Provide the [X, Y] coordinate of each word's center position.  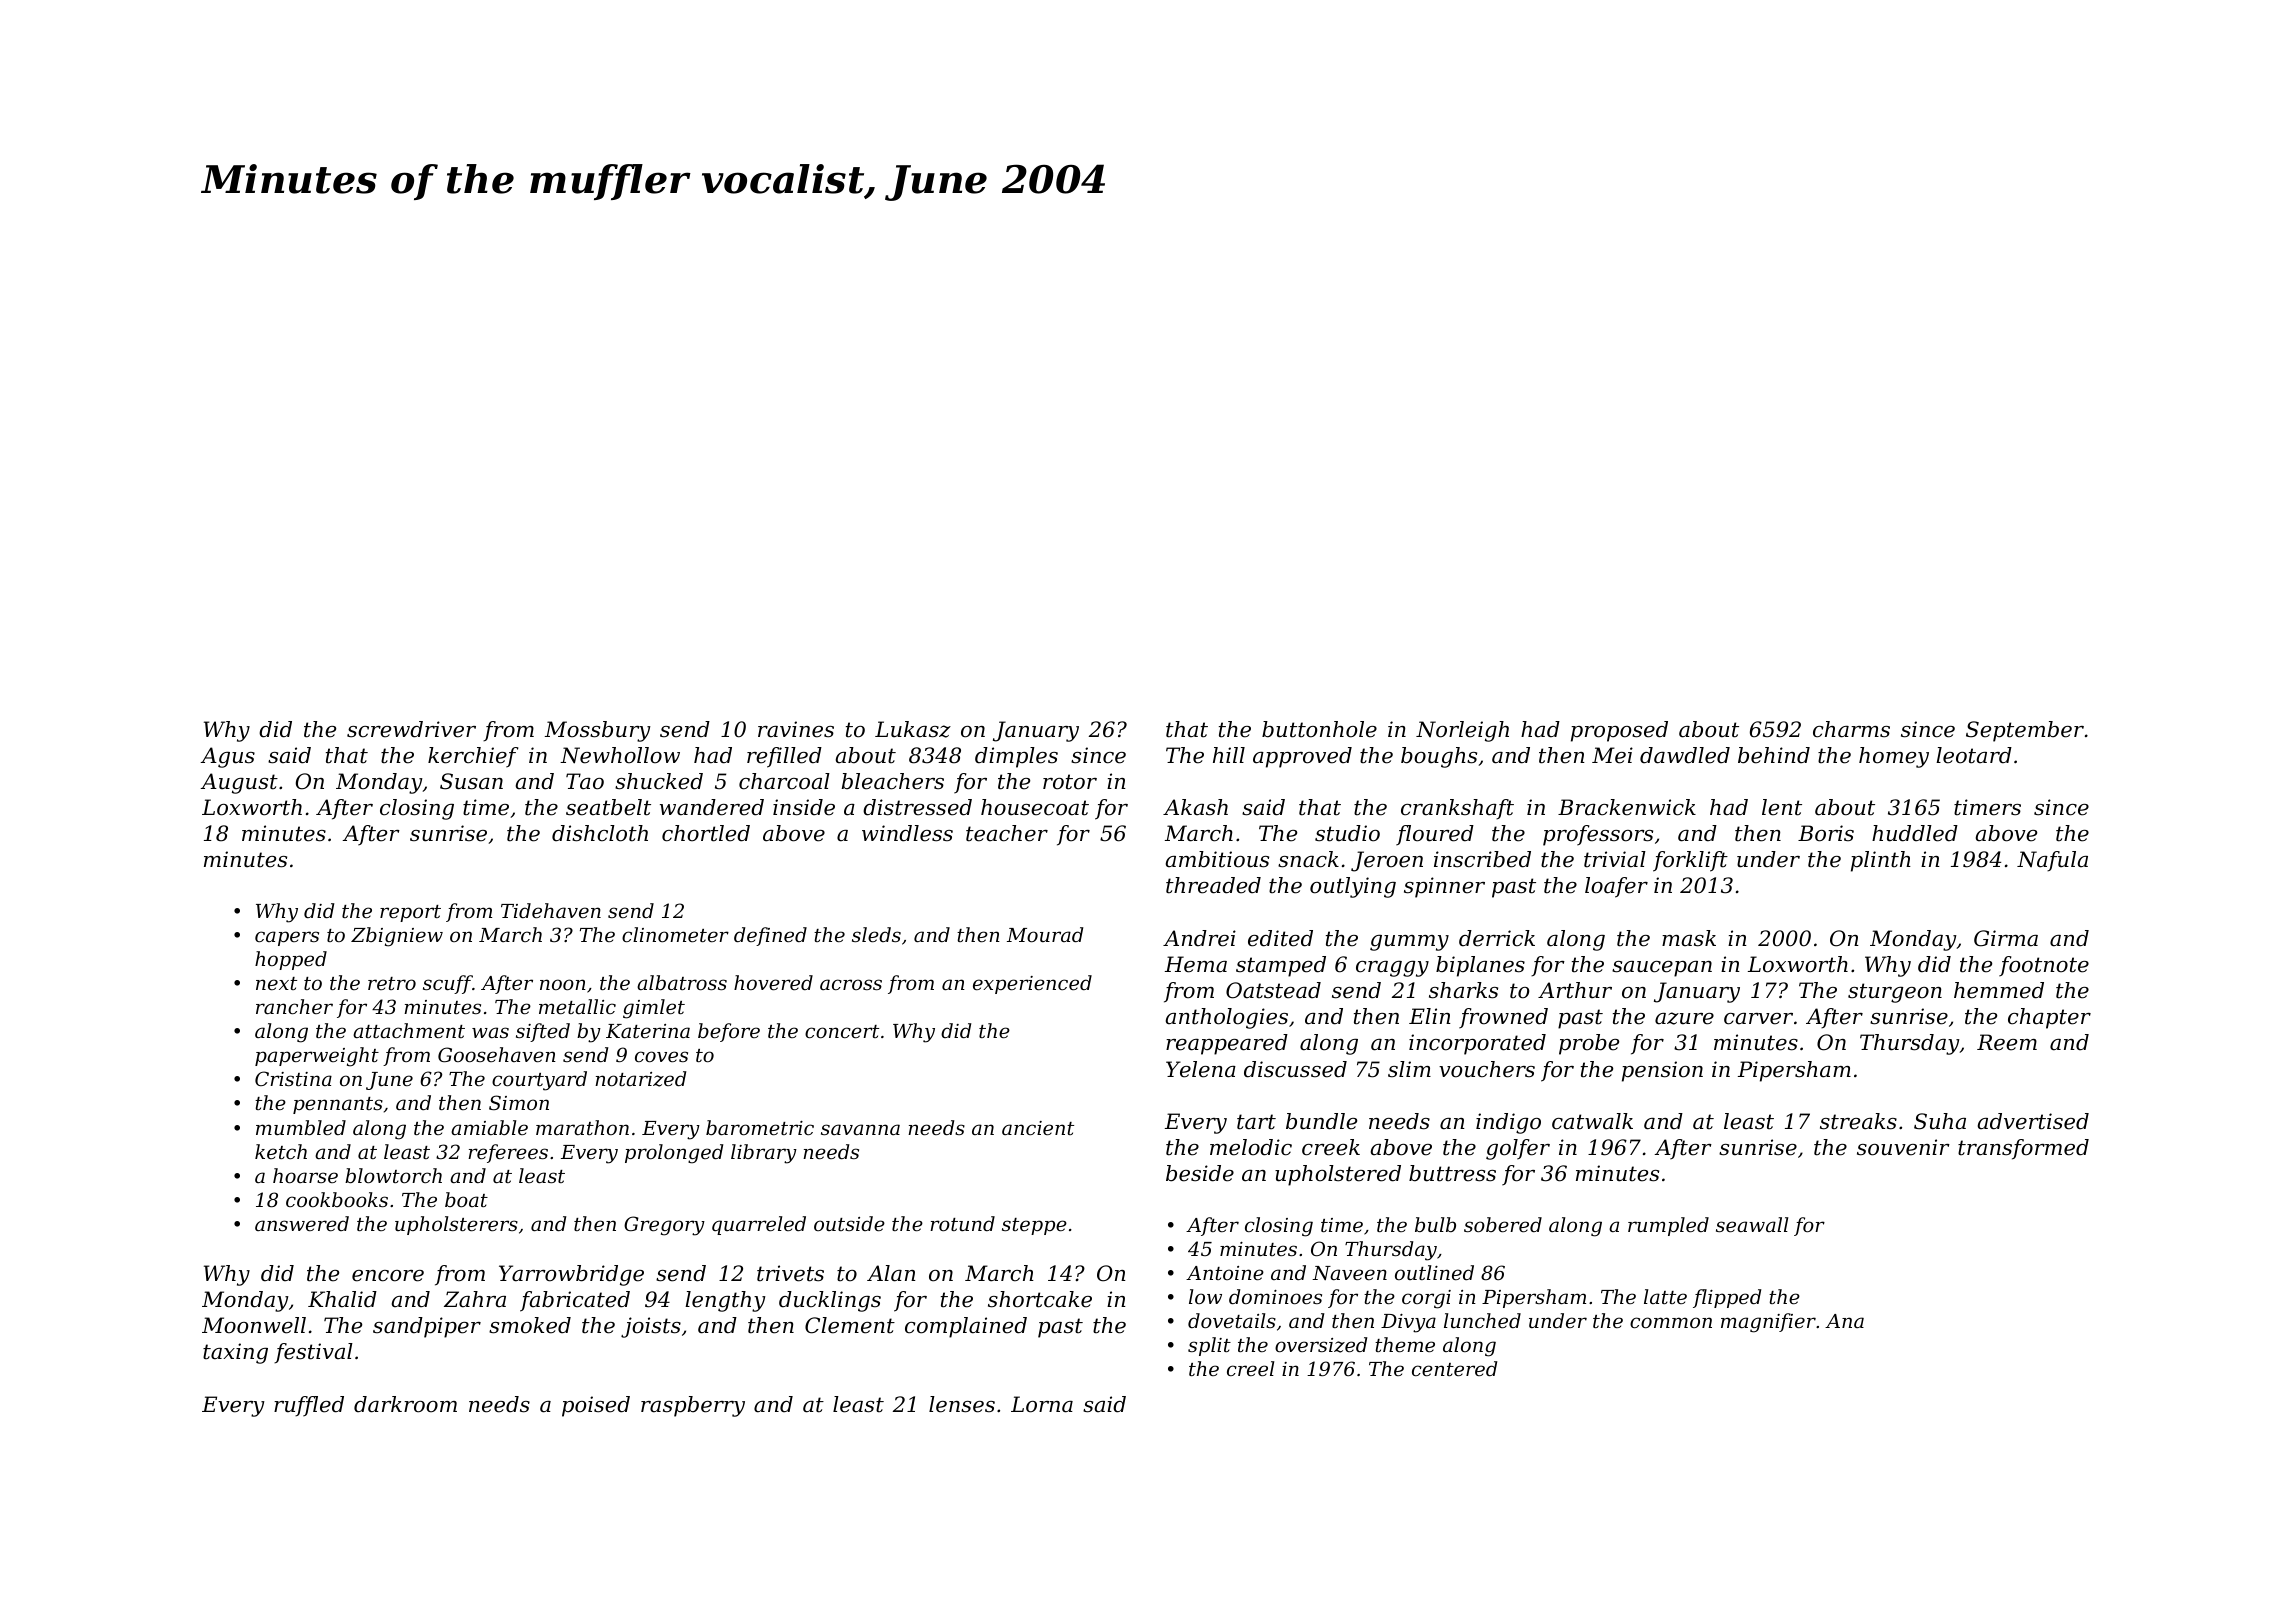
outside [849, 1223]
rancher [294, 1006]
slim [1409, 1069]
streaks [1858, 1121]
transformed [2023, 1149]
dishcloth [600, 833]
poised [596, 1406]
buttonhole [1319, 729]
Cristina [293, 1078]
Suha [1940, 1121]
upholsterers [456, 1225]
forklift [1690, 861]
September [2025, 731]
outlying [1353, 887]
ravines [796, 729]
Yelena [1201, 1069]
